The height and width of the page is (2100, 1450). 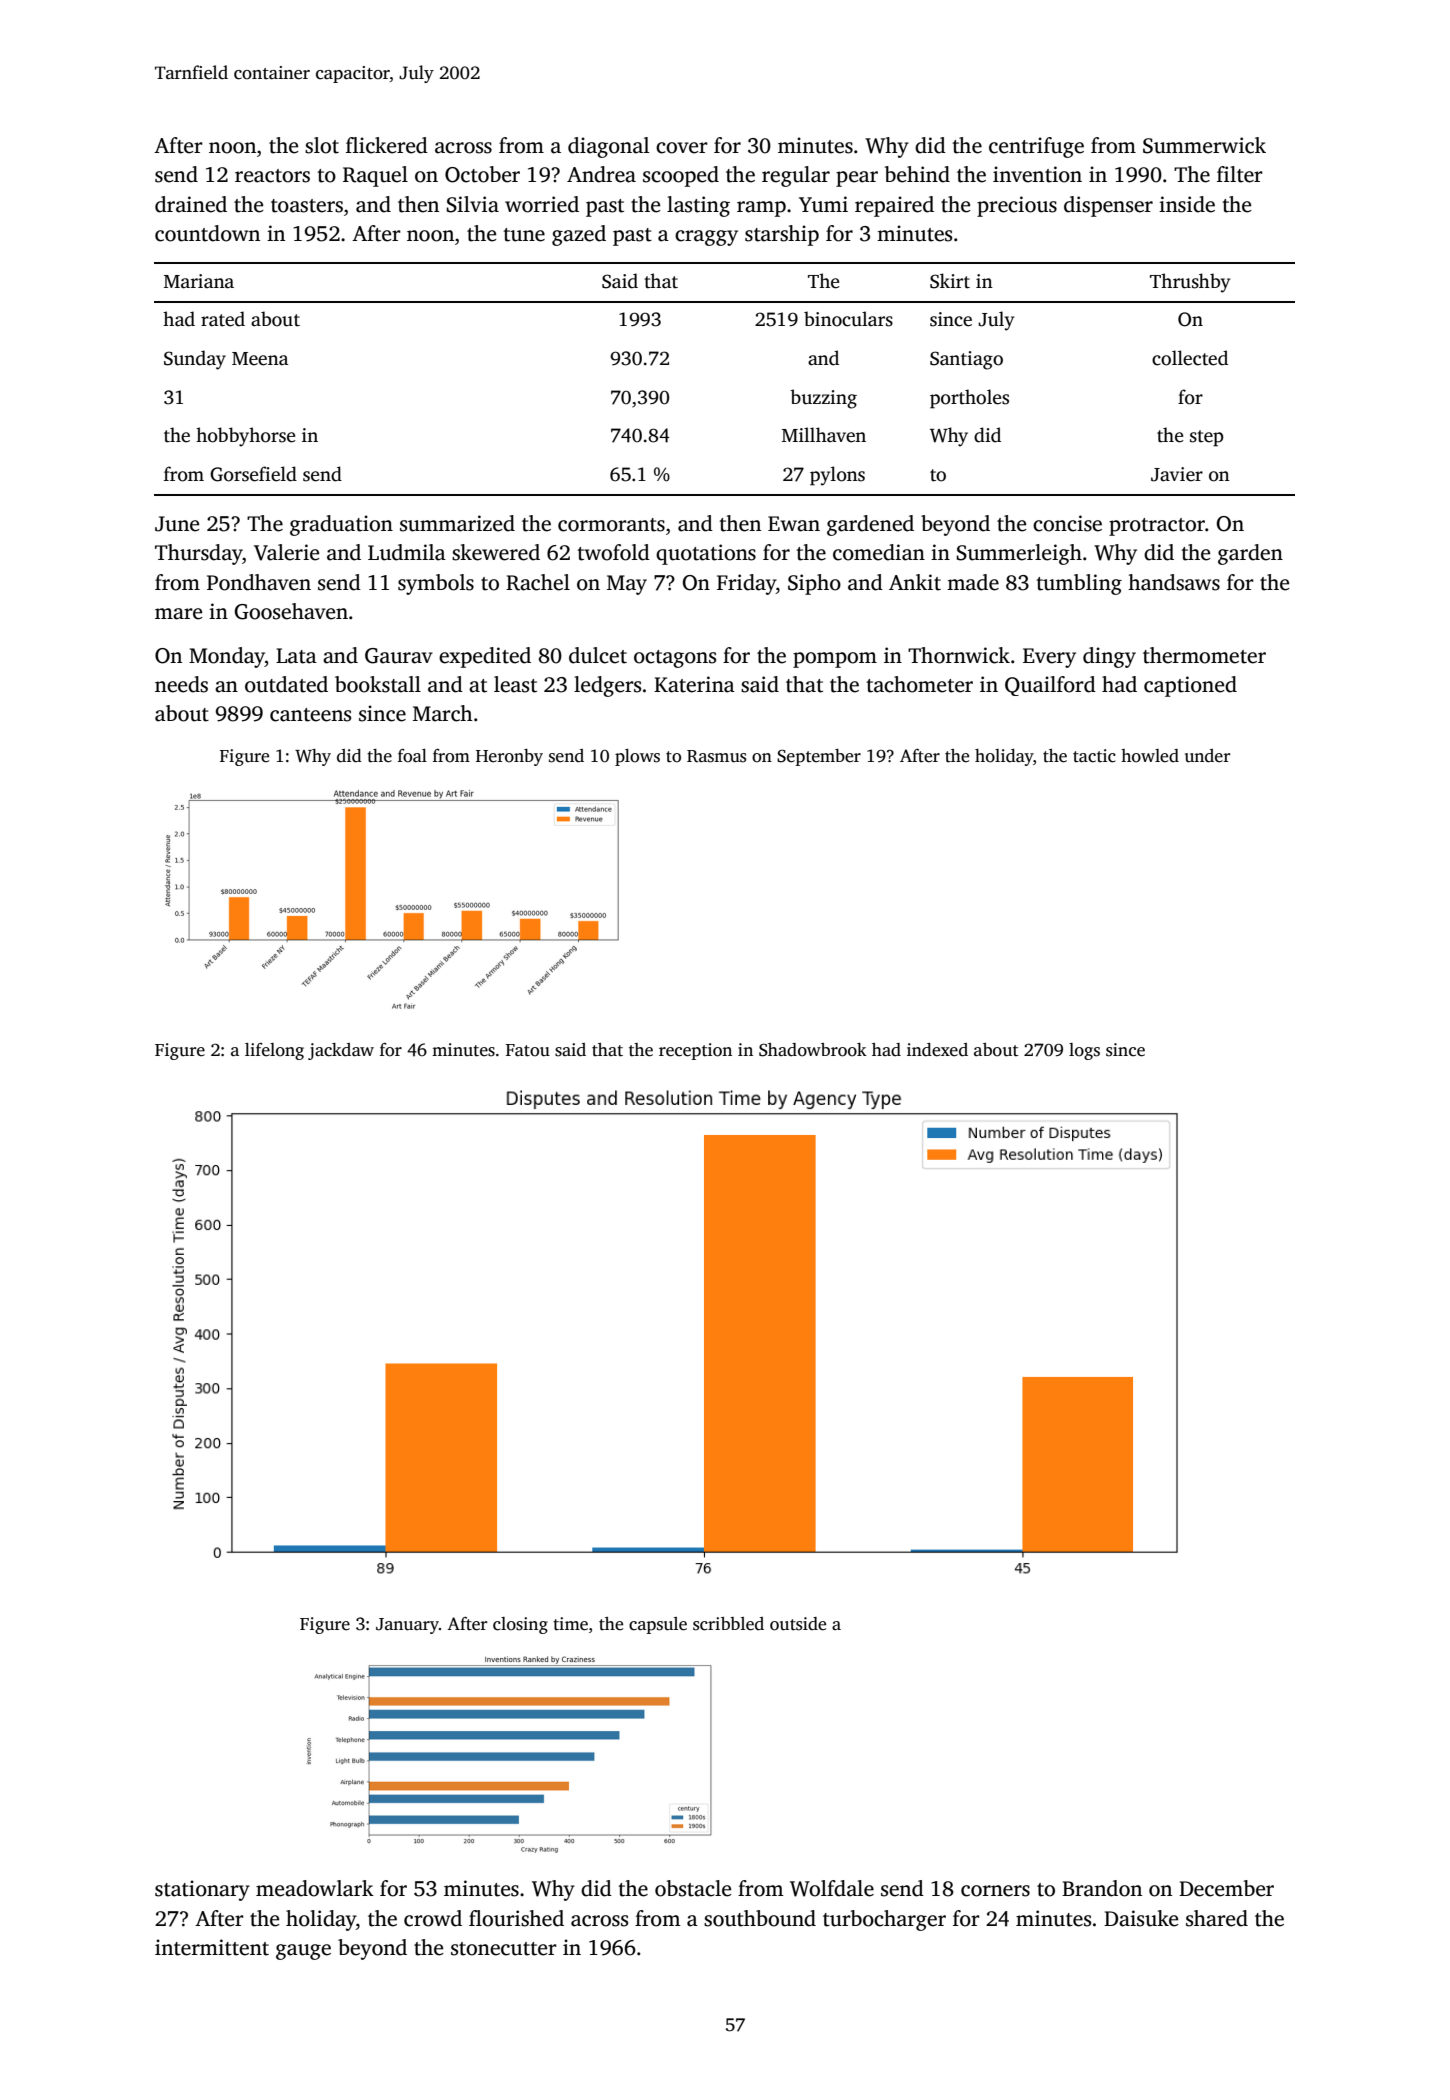 What do you see at coordinates (695, 1051) in the page?
I see `reception` at bounding box center [695, 1051].
